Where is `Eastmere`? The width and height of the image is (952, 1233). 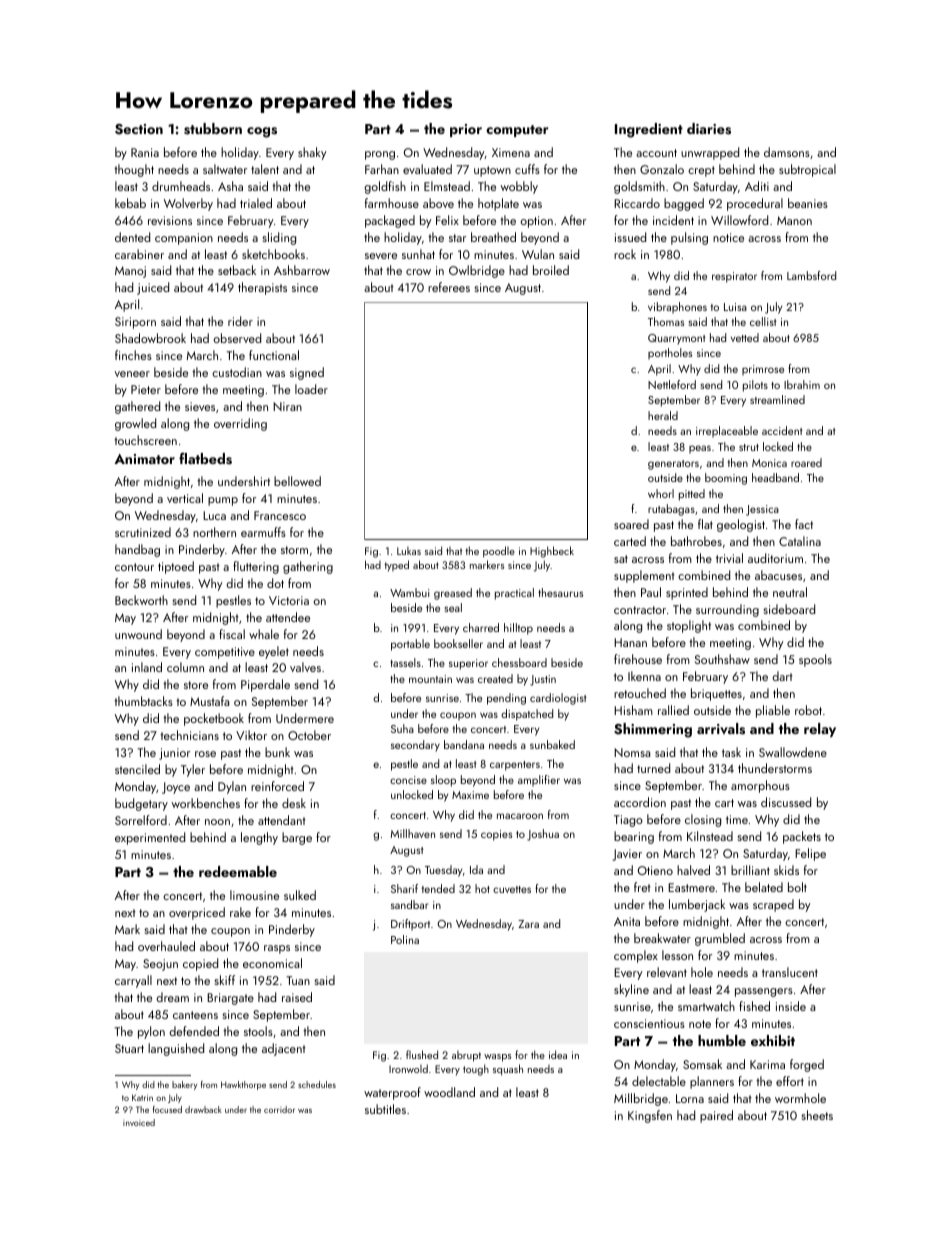
Eastmere is located at coordinates (691, 887).
